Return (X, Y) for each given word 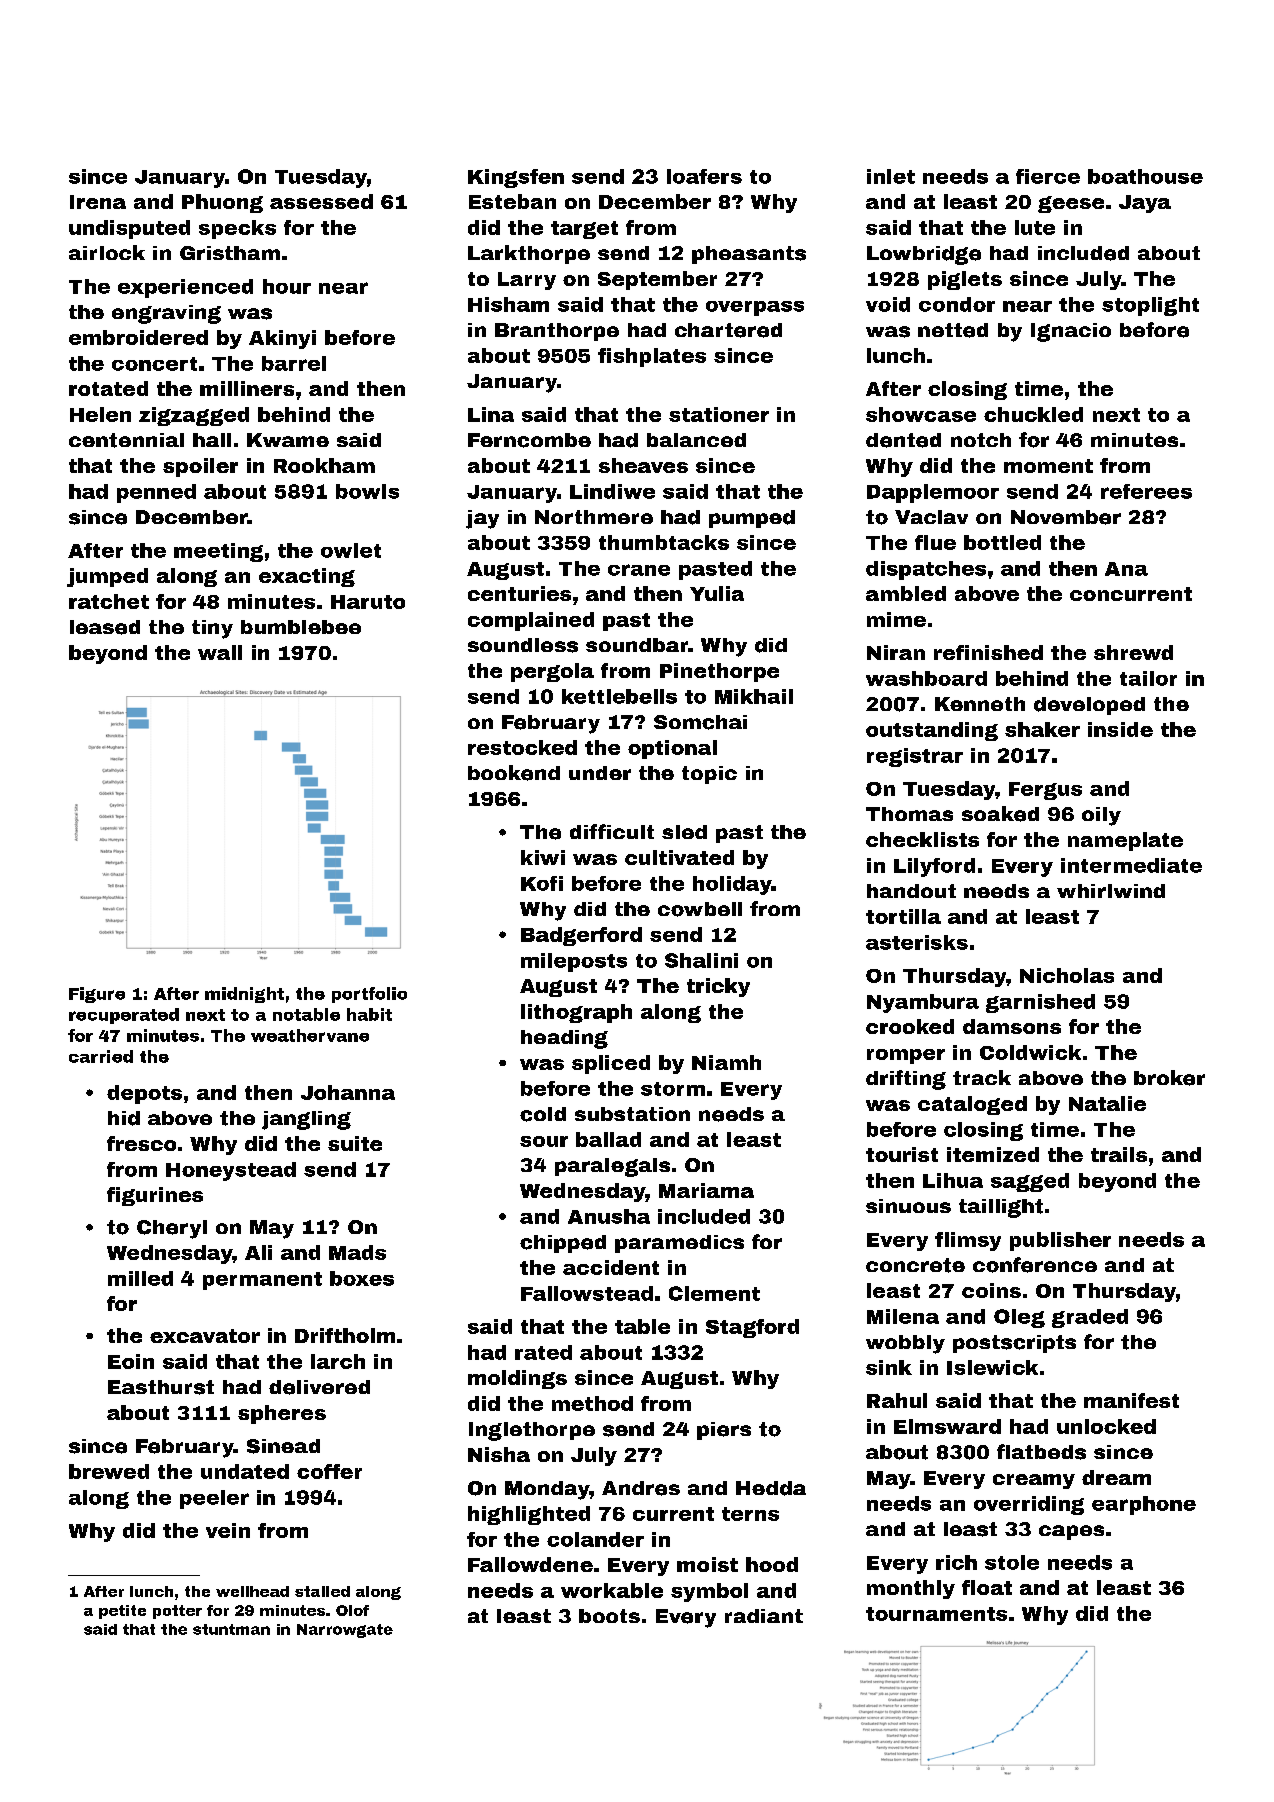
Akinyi (282, 339)
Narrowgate (345, 1631)
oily (1101, 816)
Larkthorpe (529, 254)
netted (953, 330)
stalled (322, 1591)
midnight (244, 995)
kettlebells (619, 696)
